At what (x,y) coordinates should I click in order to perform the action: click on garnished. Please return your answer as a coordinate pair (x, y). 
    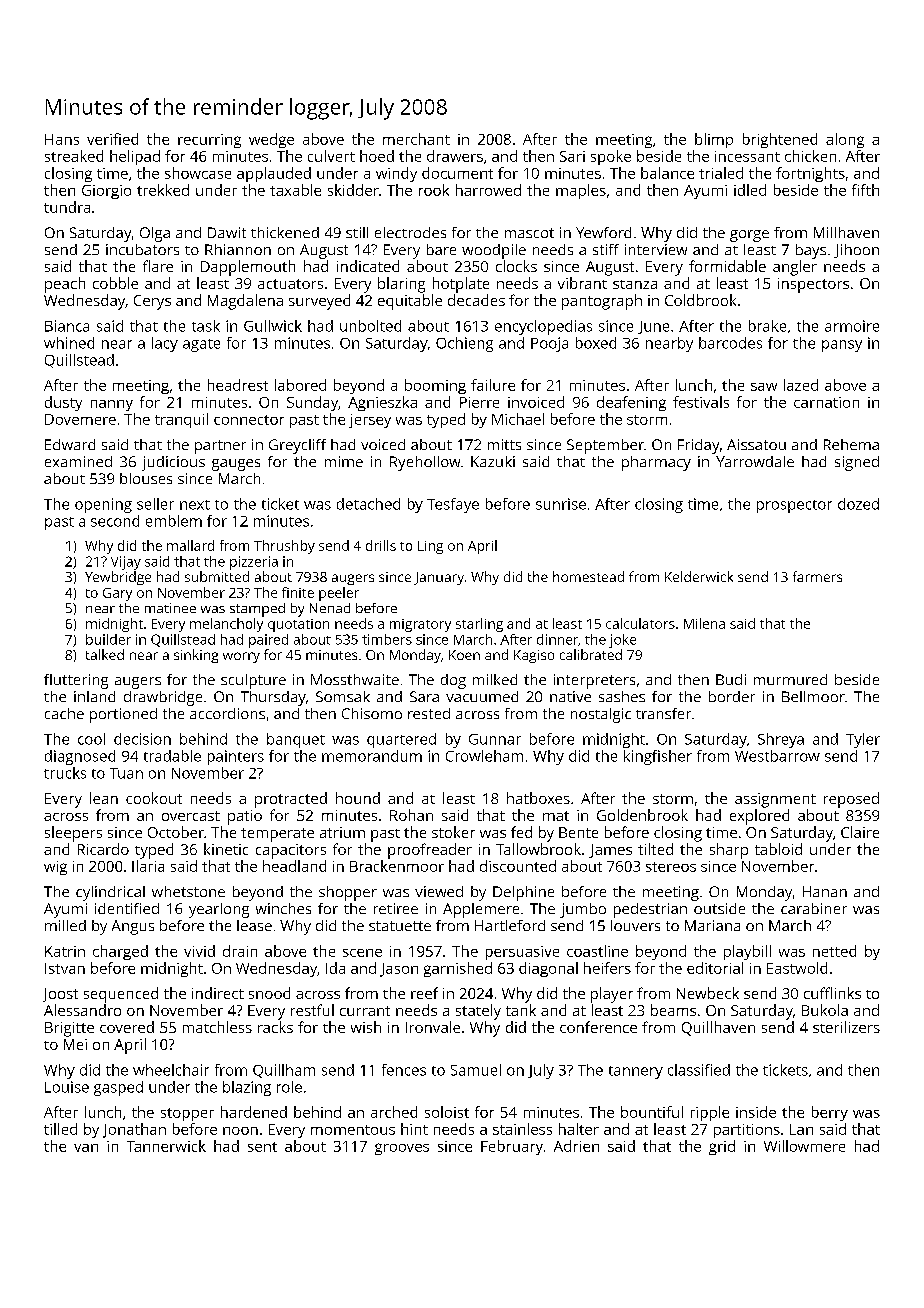
    Looking at the image, I should click on (458, 969).
